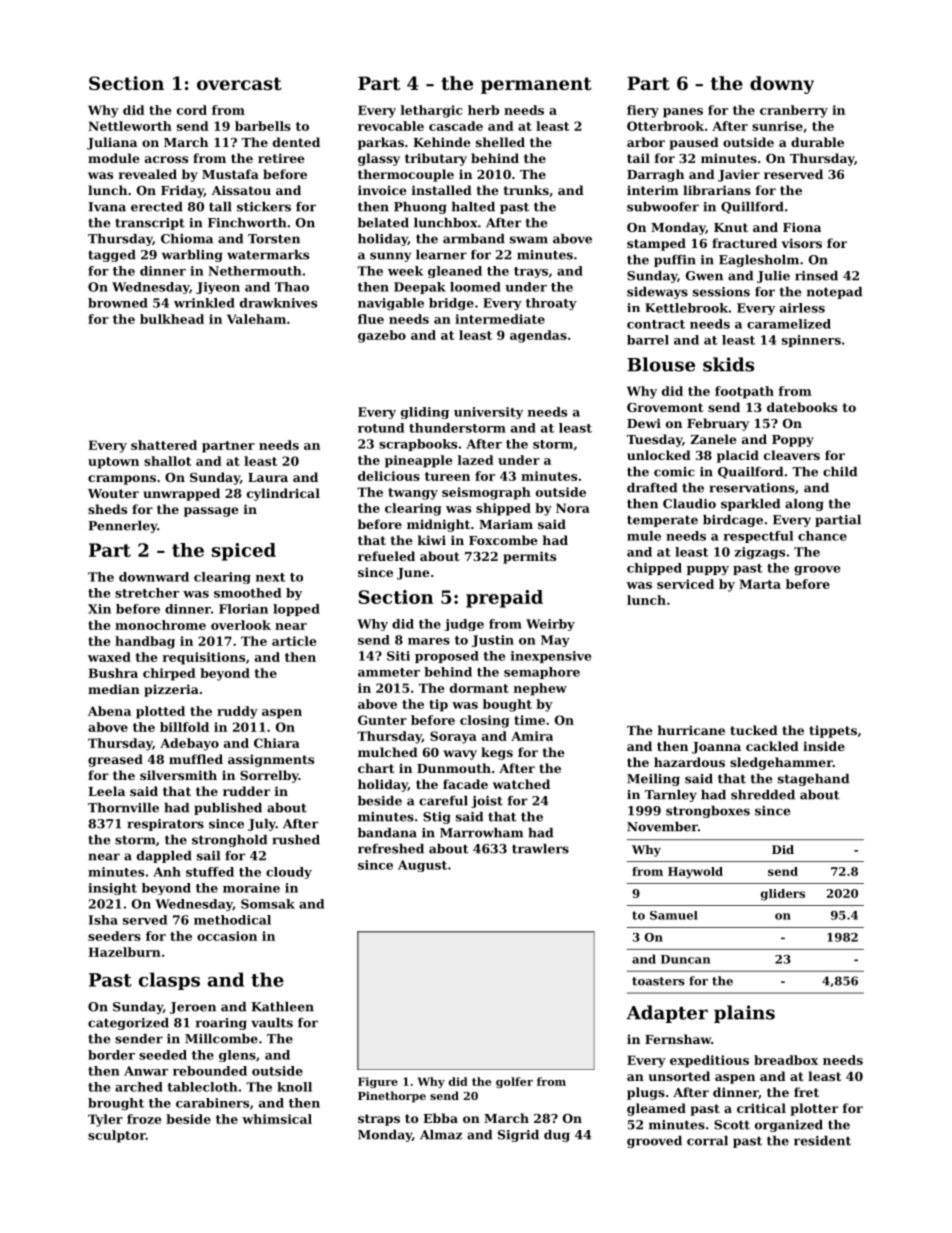  What do you see at coordinates (782, 85) in the screenshot?
I see `downy` at bounding box center [782, 85].
